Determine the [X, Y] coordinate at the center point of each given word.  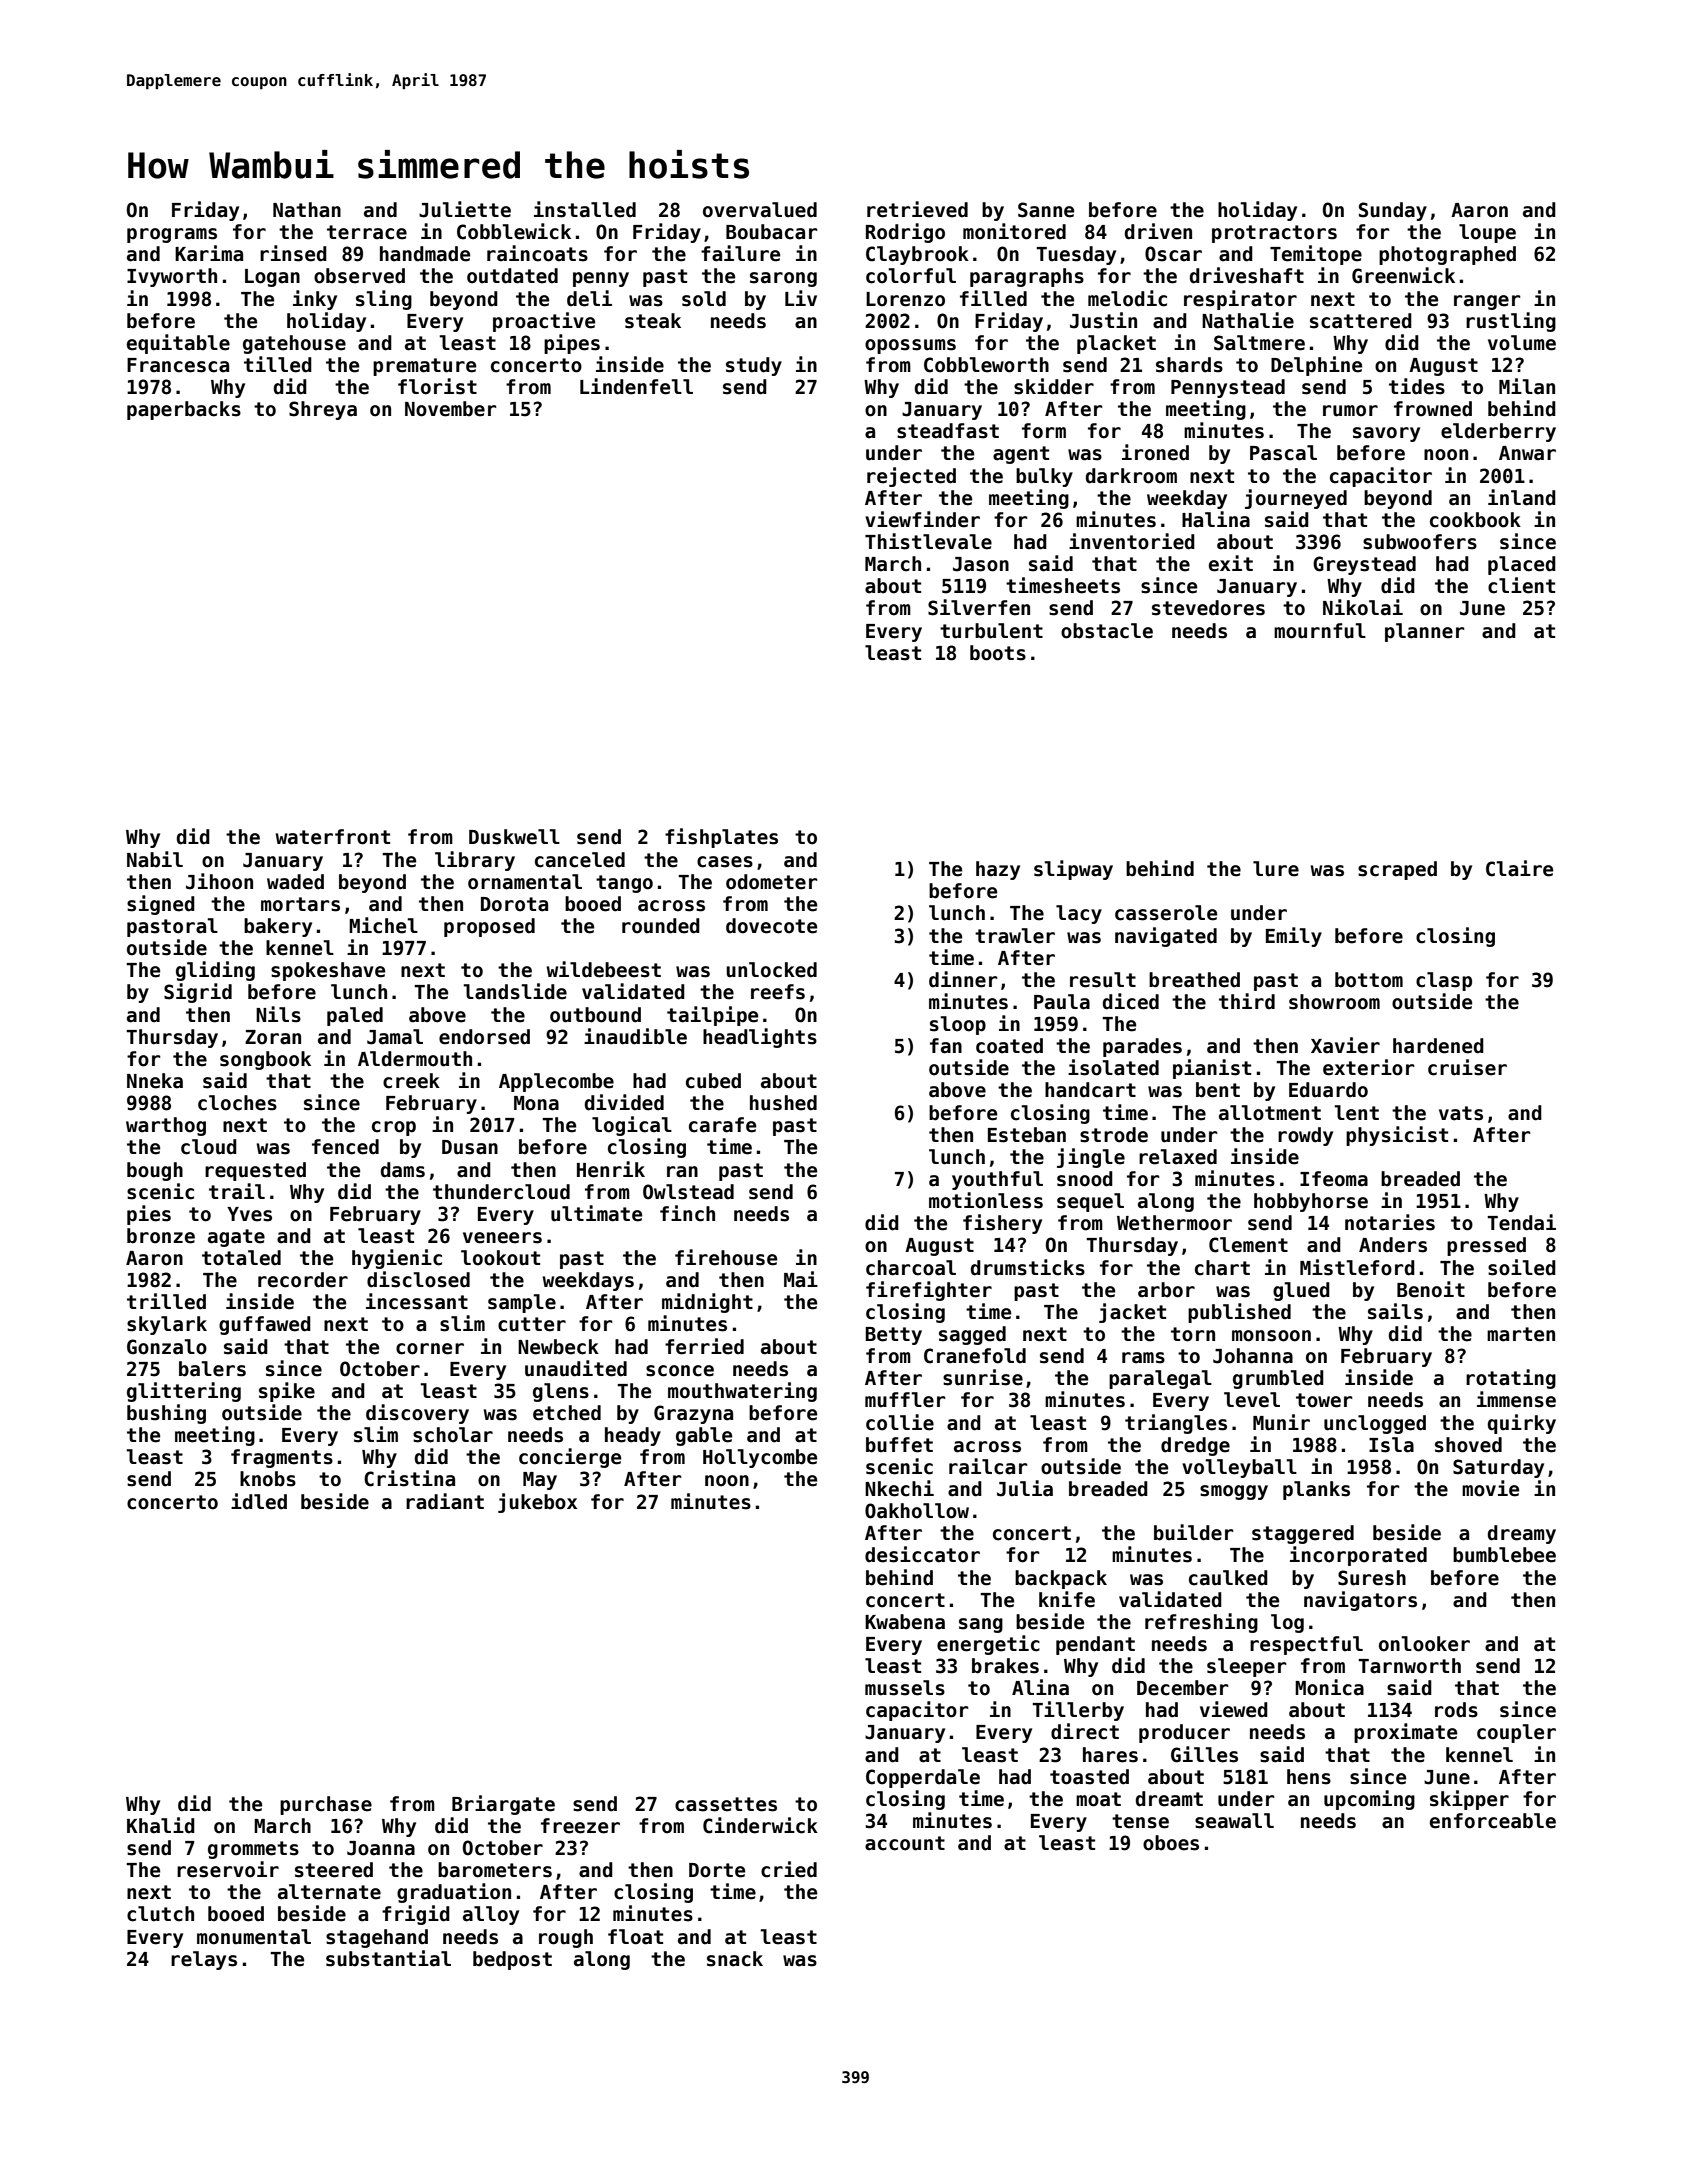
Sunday [1393, 211]
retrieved [917, 209]
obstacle [1107, 631]
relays [204, 1960]
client [1521, 585]
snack [735, 1959]
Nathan [307, 210]
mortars [300, 904]
